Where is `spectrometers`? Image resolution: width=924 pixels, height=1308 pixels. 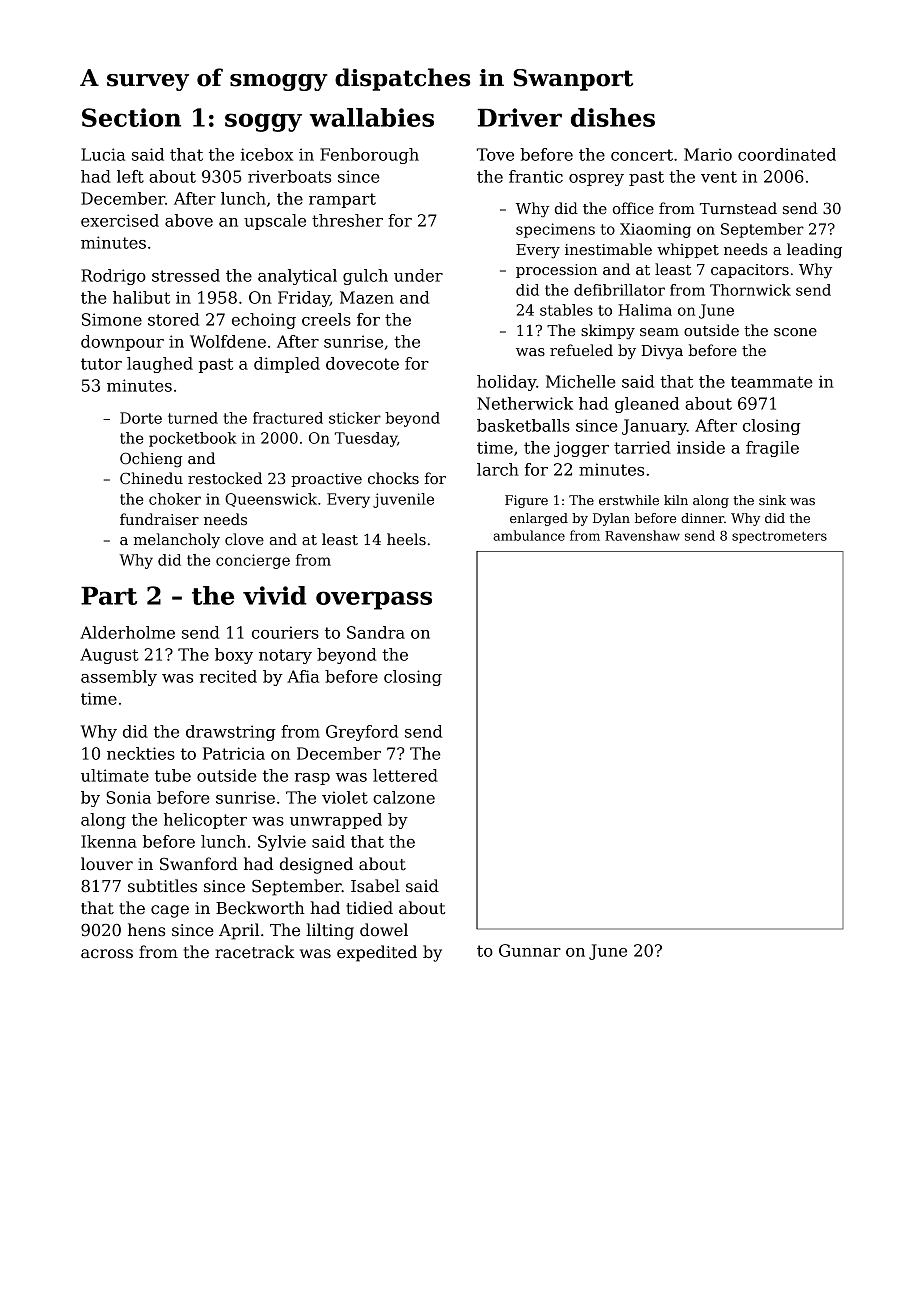 spectrometers is located at coordinates (779, 537).
